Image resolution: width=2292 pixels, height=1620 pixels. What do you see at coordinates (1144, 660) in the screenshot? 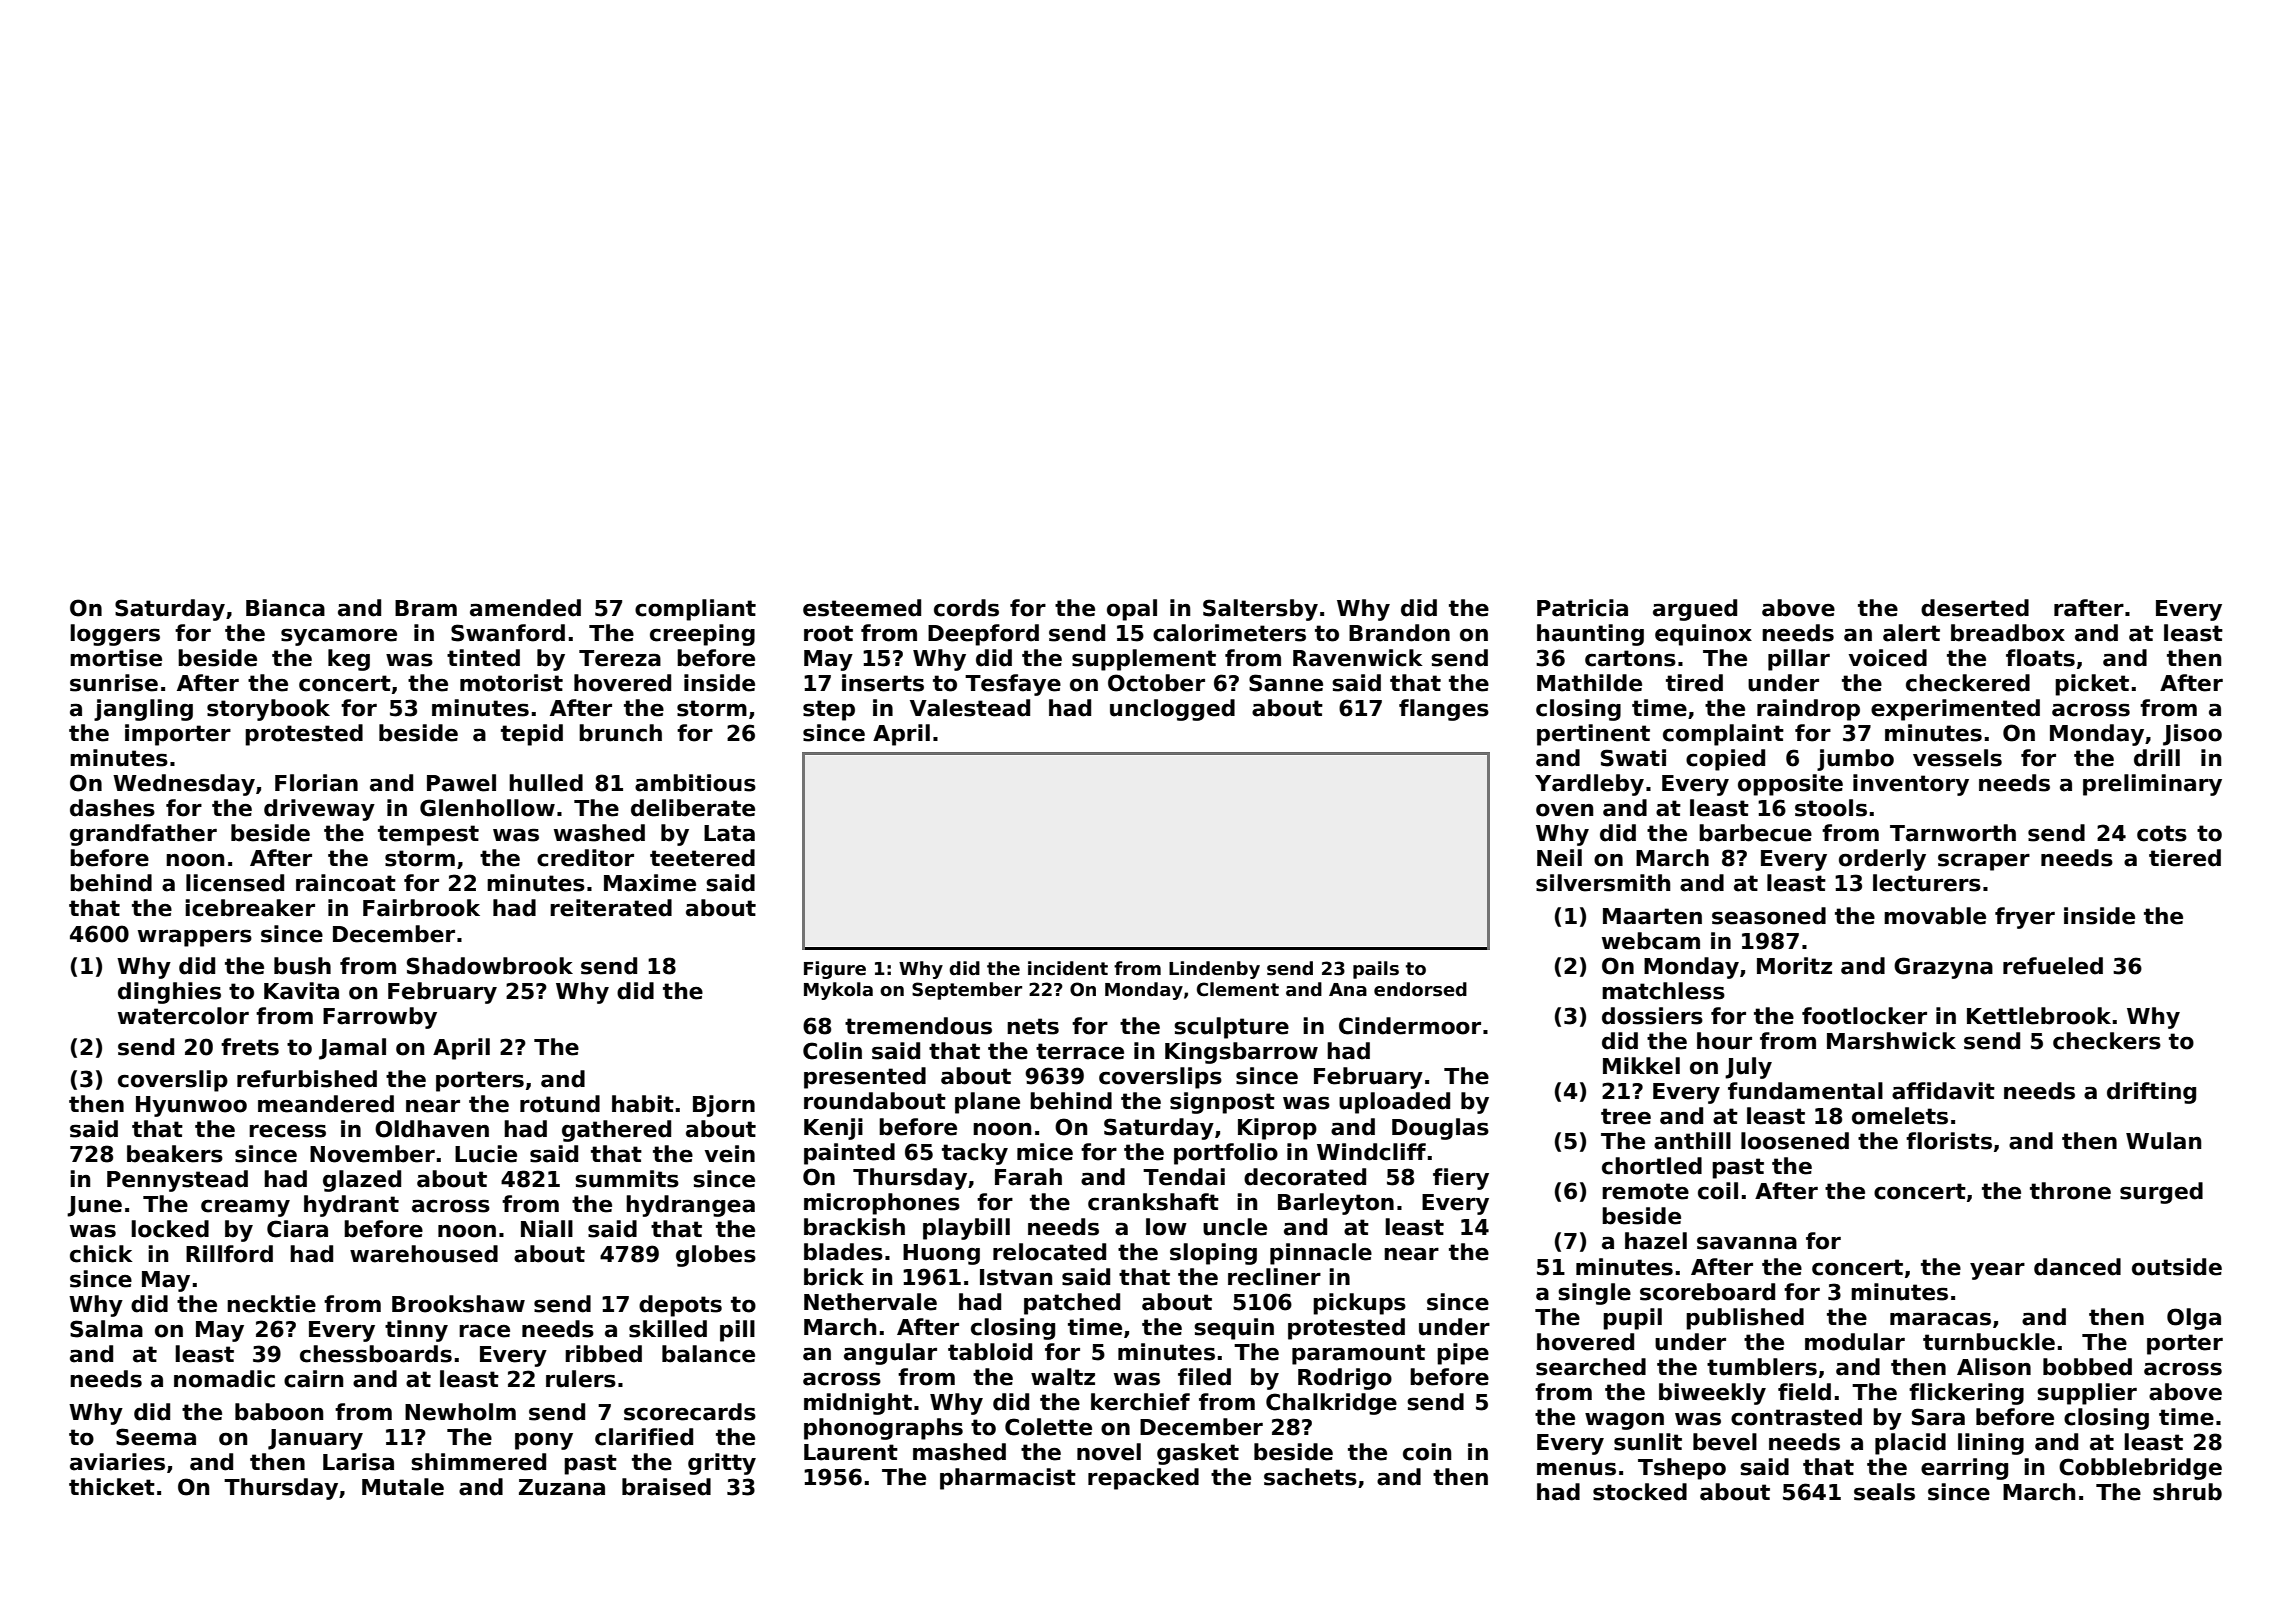
I see `supplement` at bounding box center [1144, 660].
